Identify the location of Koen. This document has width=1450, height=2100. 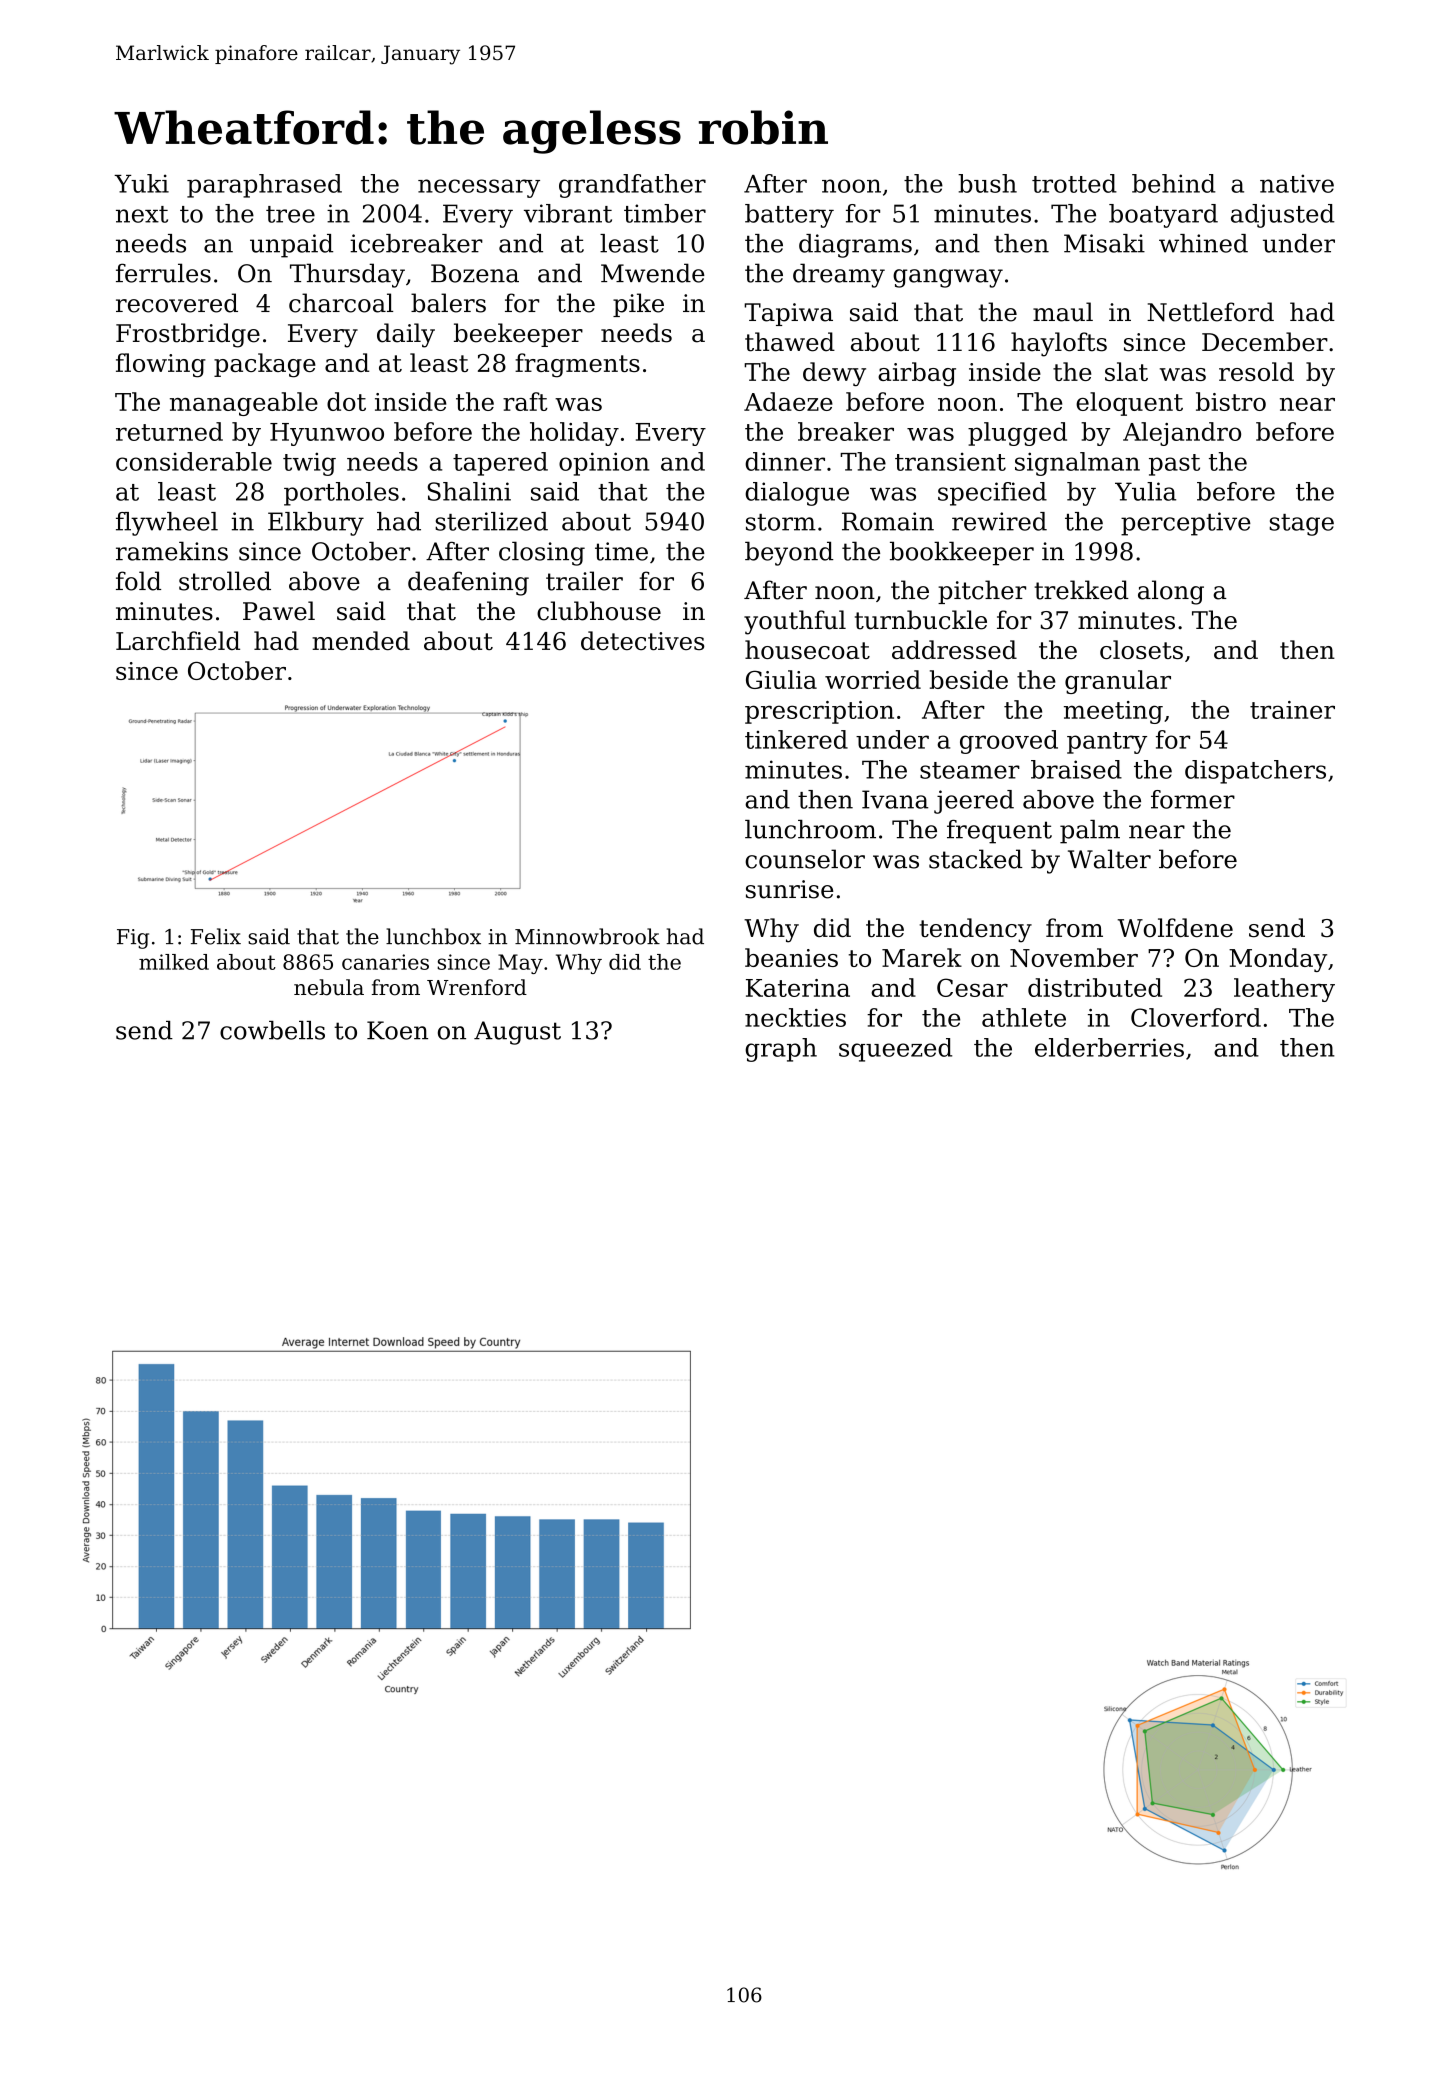
(397, 1030).
